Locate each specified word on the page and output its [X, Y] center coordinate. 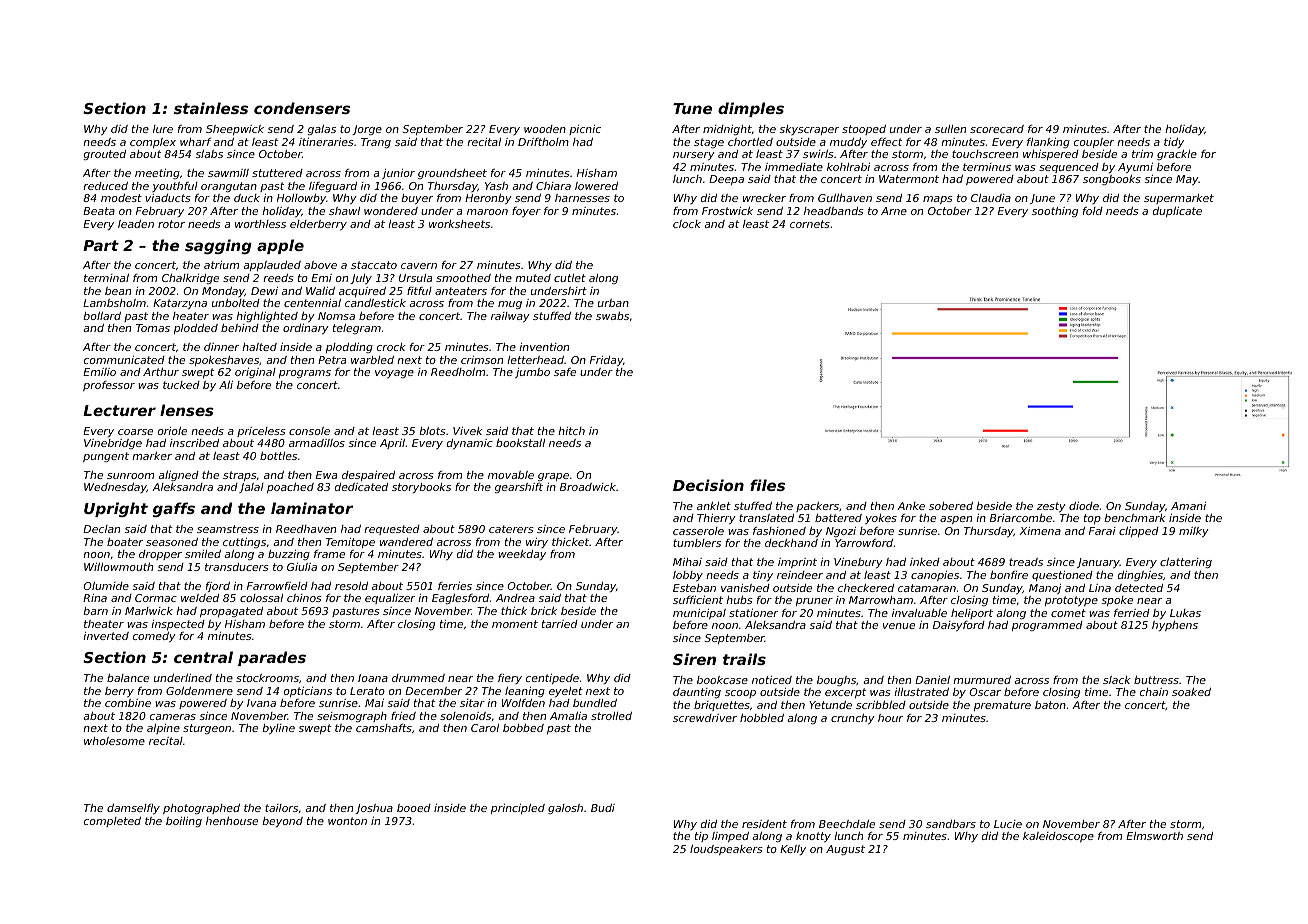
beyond [282, 822]
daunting [697, 693]
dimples [751, 109]
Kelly [793, 850]
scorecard [997, 129]
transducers [237, 567]
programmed [1047, 626]
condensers [302, 108]
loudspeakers [726, 850]
